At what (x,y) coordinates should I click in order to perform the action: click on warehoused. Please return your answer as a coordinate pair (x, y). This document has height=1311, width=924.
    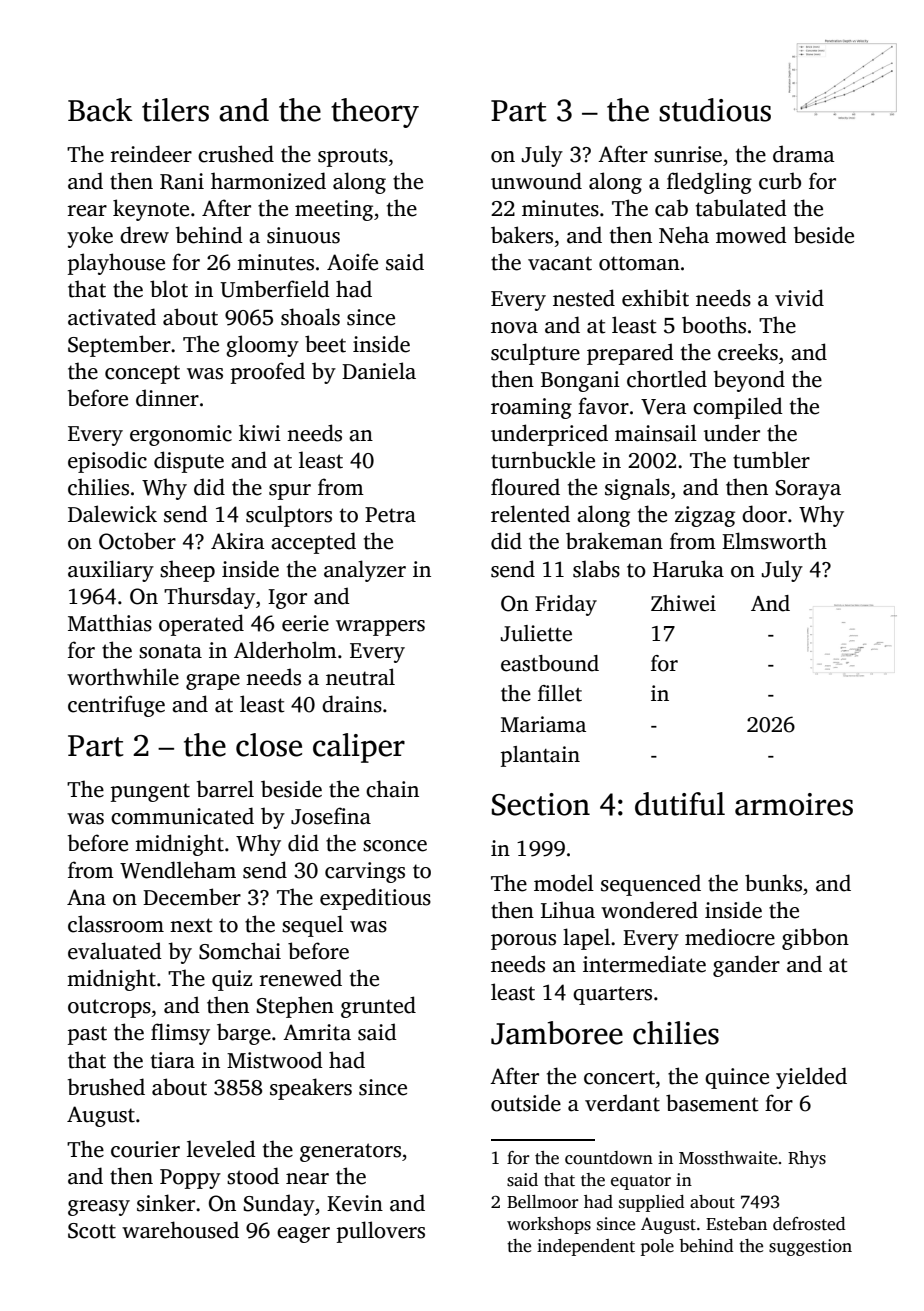
    Looking at the image, I should click on (180, 1230).
